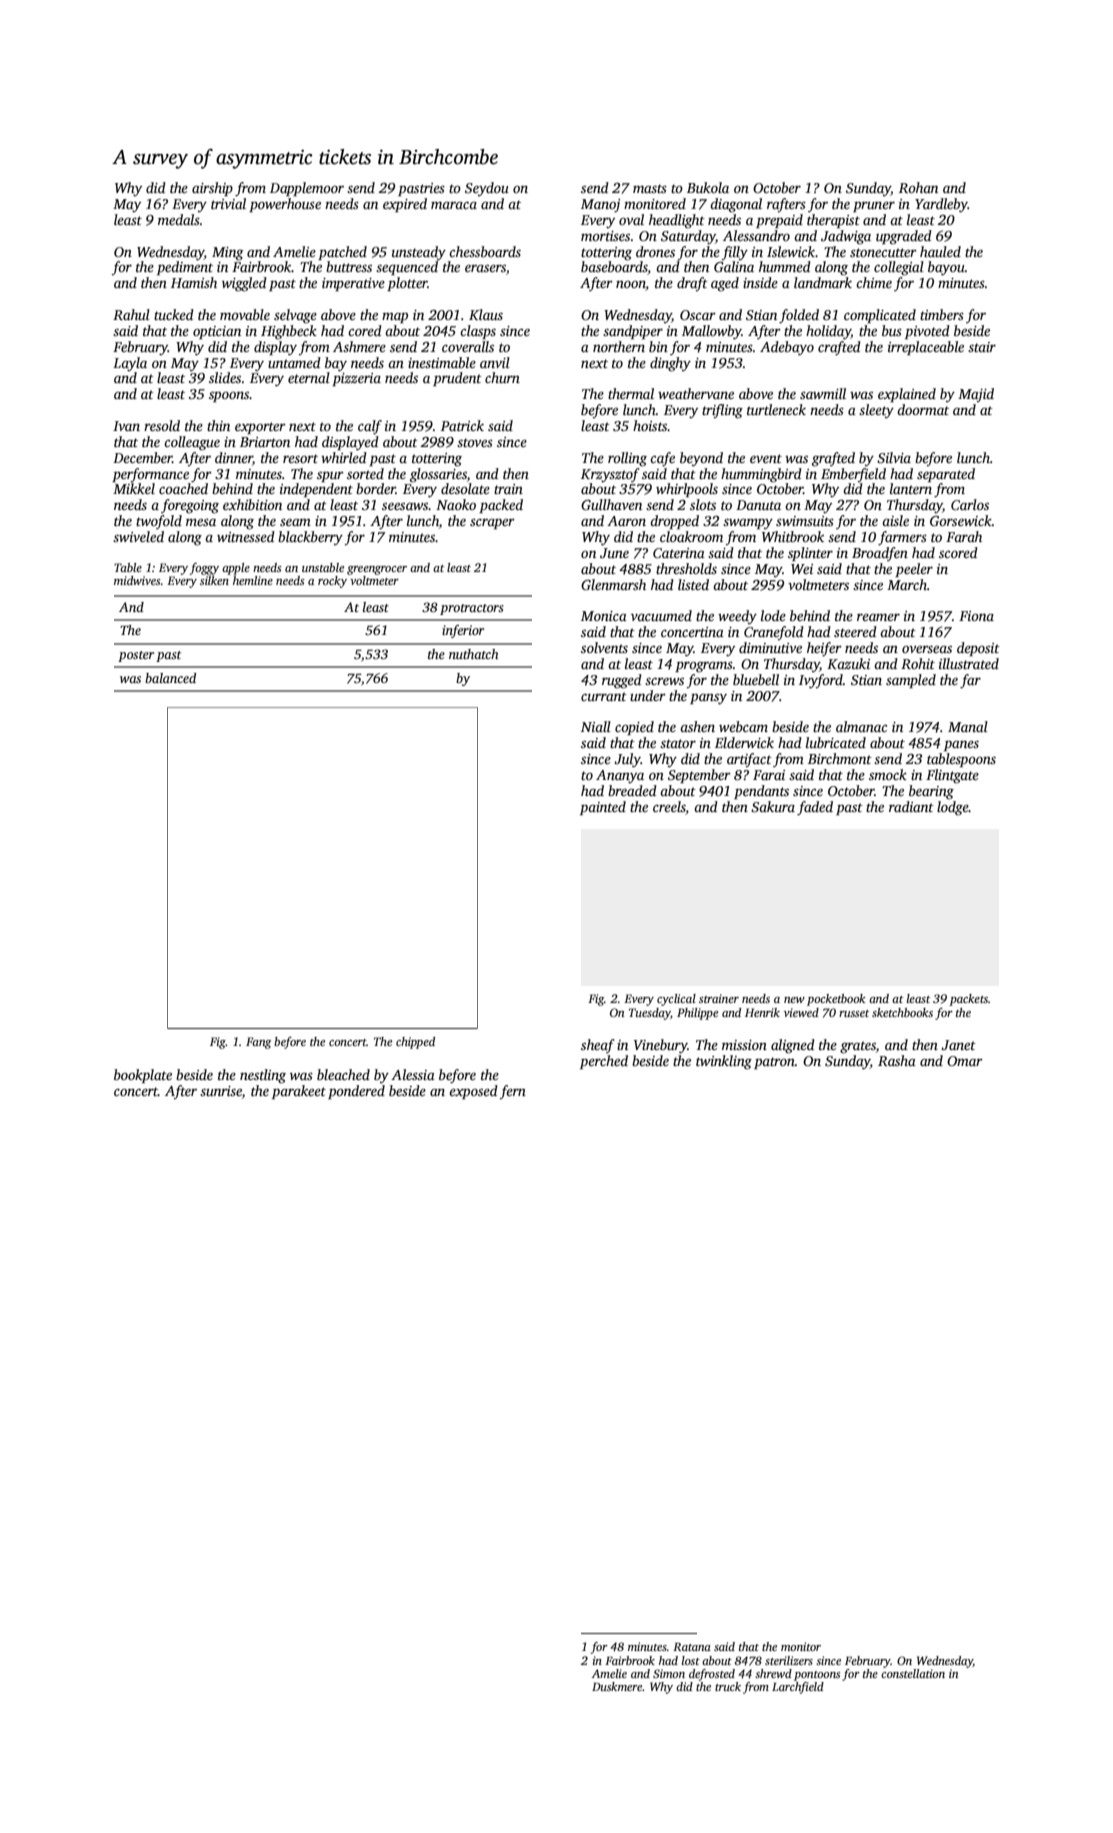 This screenshot has width=1113, height=1833. Describe the element at coordinates (617, 1686) in the screenshot. I see `Duskmere` at that location.
